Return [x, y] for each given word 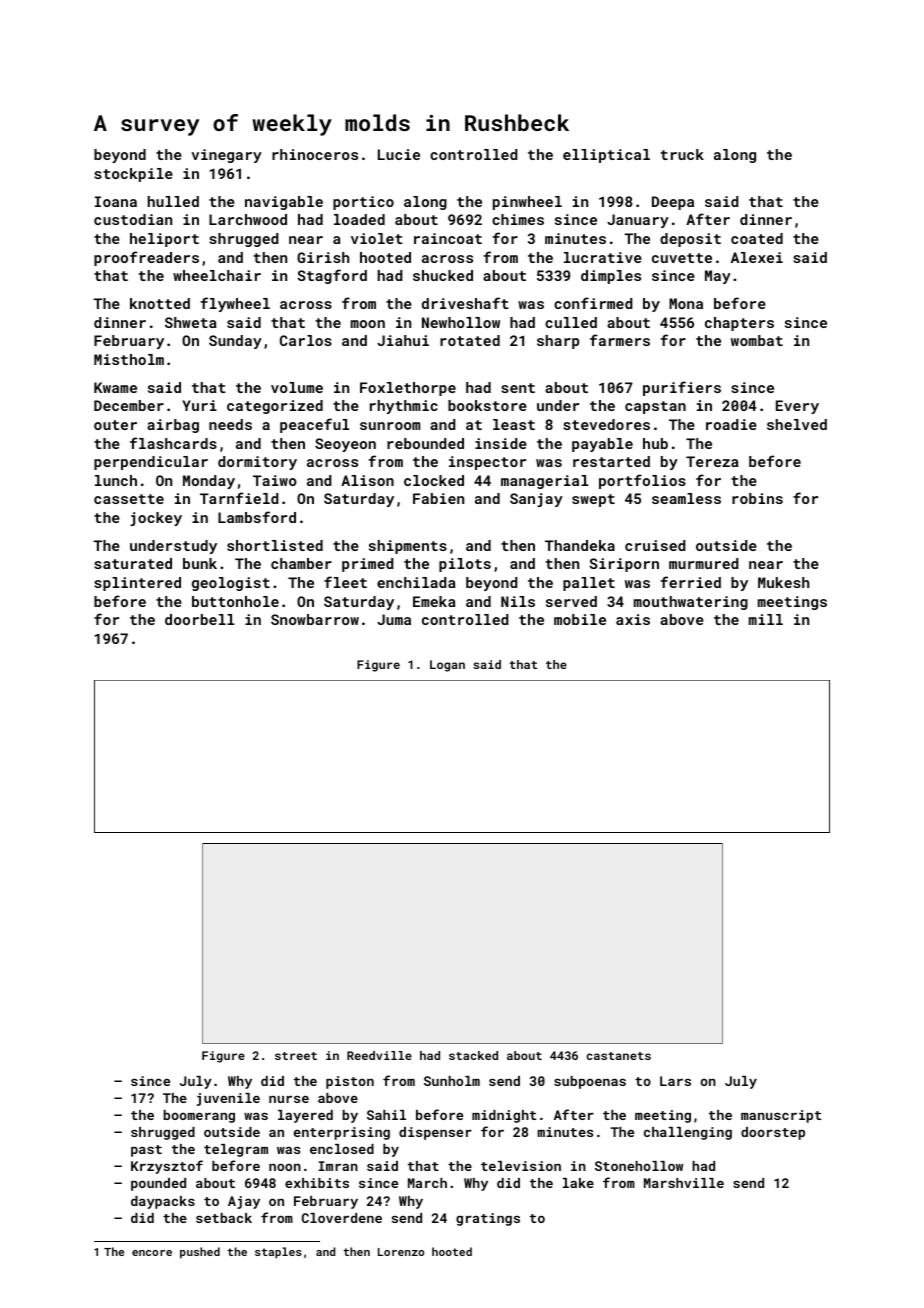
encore [152, 1253]
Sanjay [536, 500]
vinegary [226, 156]
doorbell [200, 619]
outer [115, 425]
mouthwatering [691, 603]
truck [682, 154]
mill [766, 619]
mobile [580, 619]
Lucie [399, 154]
